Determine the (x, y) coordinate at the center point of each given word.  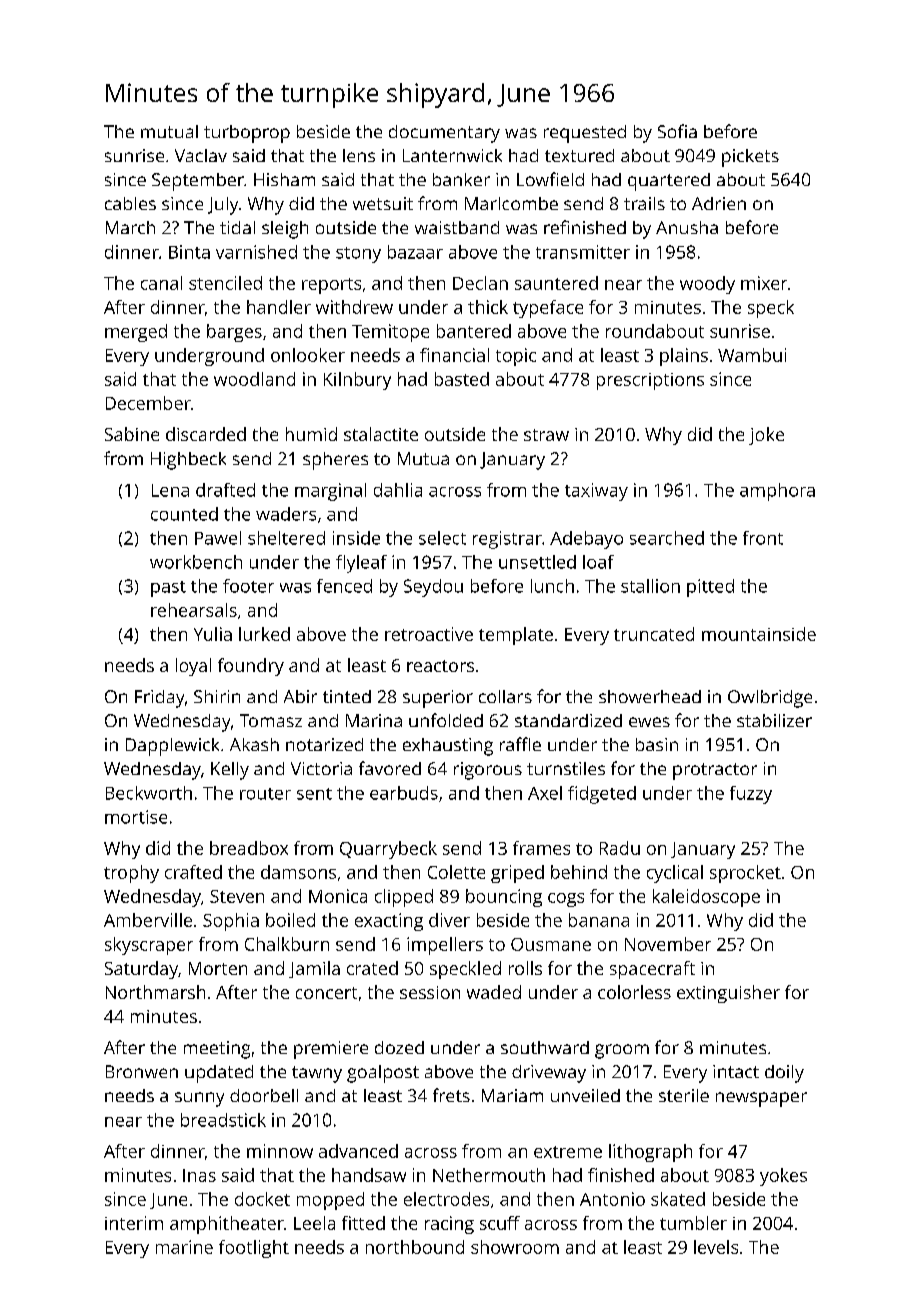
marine (184, 1247)
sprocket (745, 874)
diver (449, 920)
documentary (444, 134)
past (168, 589)
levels (716, 1247)
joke (766, 436)
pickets (750, 158)
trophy (131, 874)
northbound (415, 1247)
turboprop (247, 134)
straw (546, 435)
